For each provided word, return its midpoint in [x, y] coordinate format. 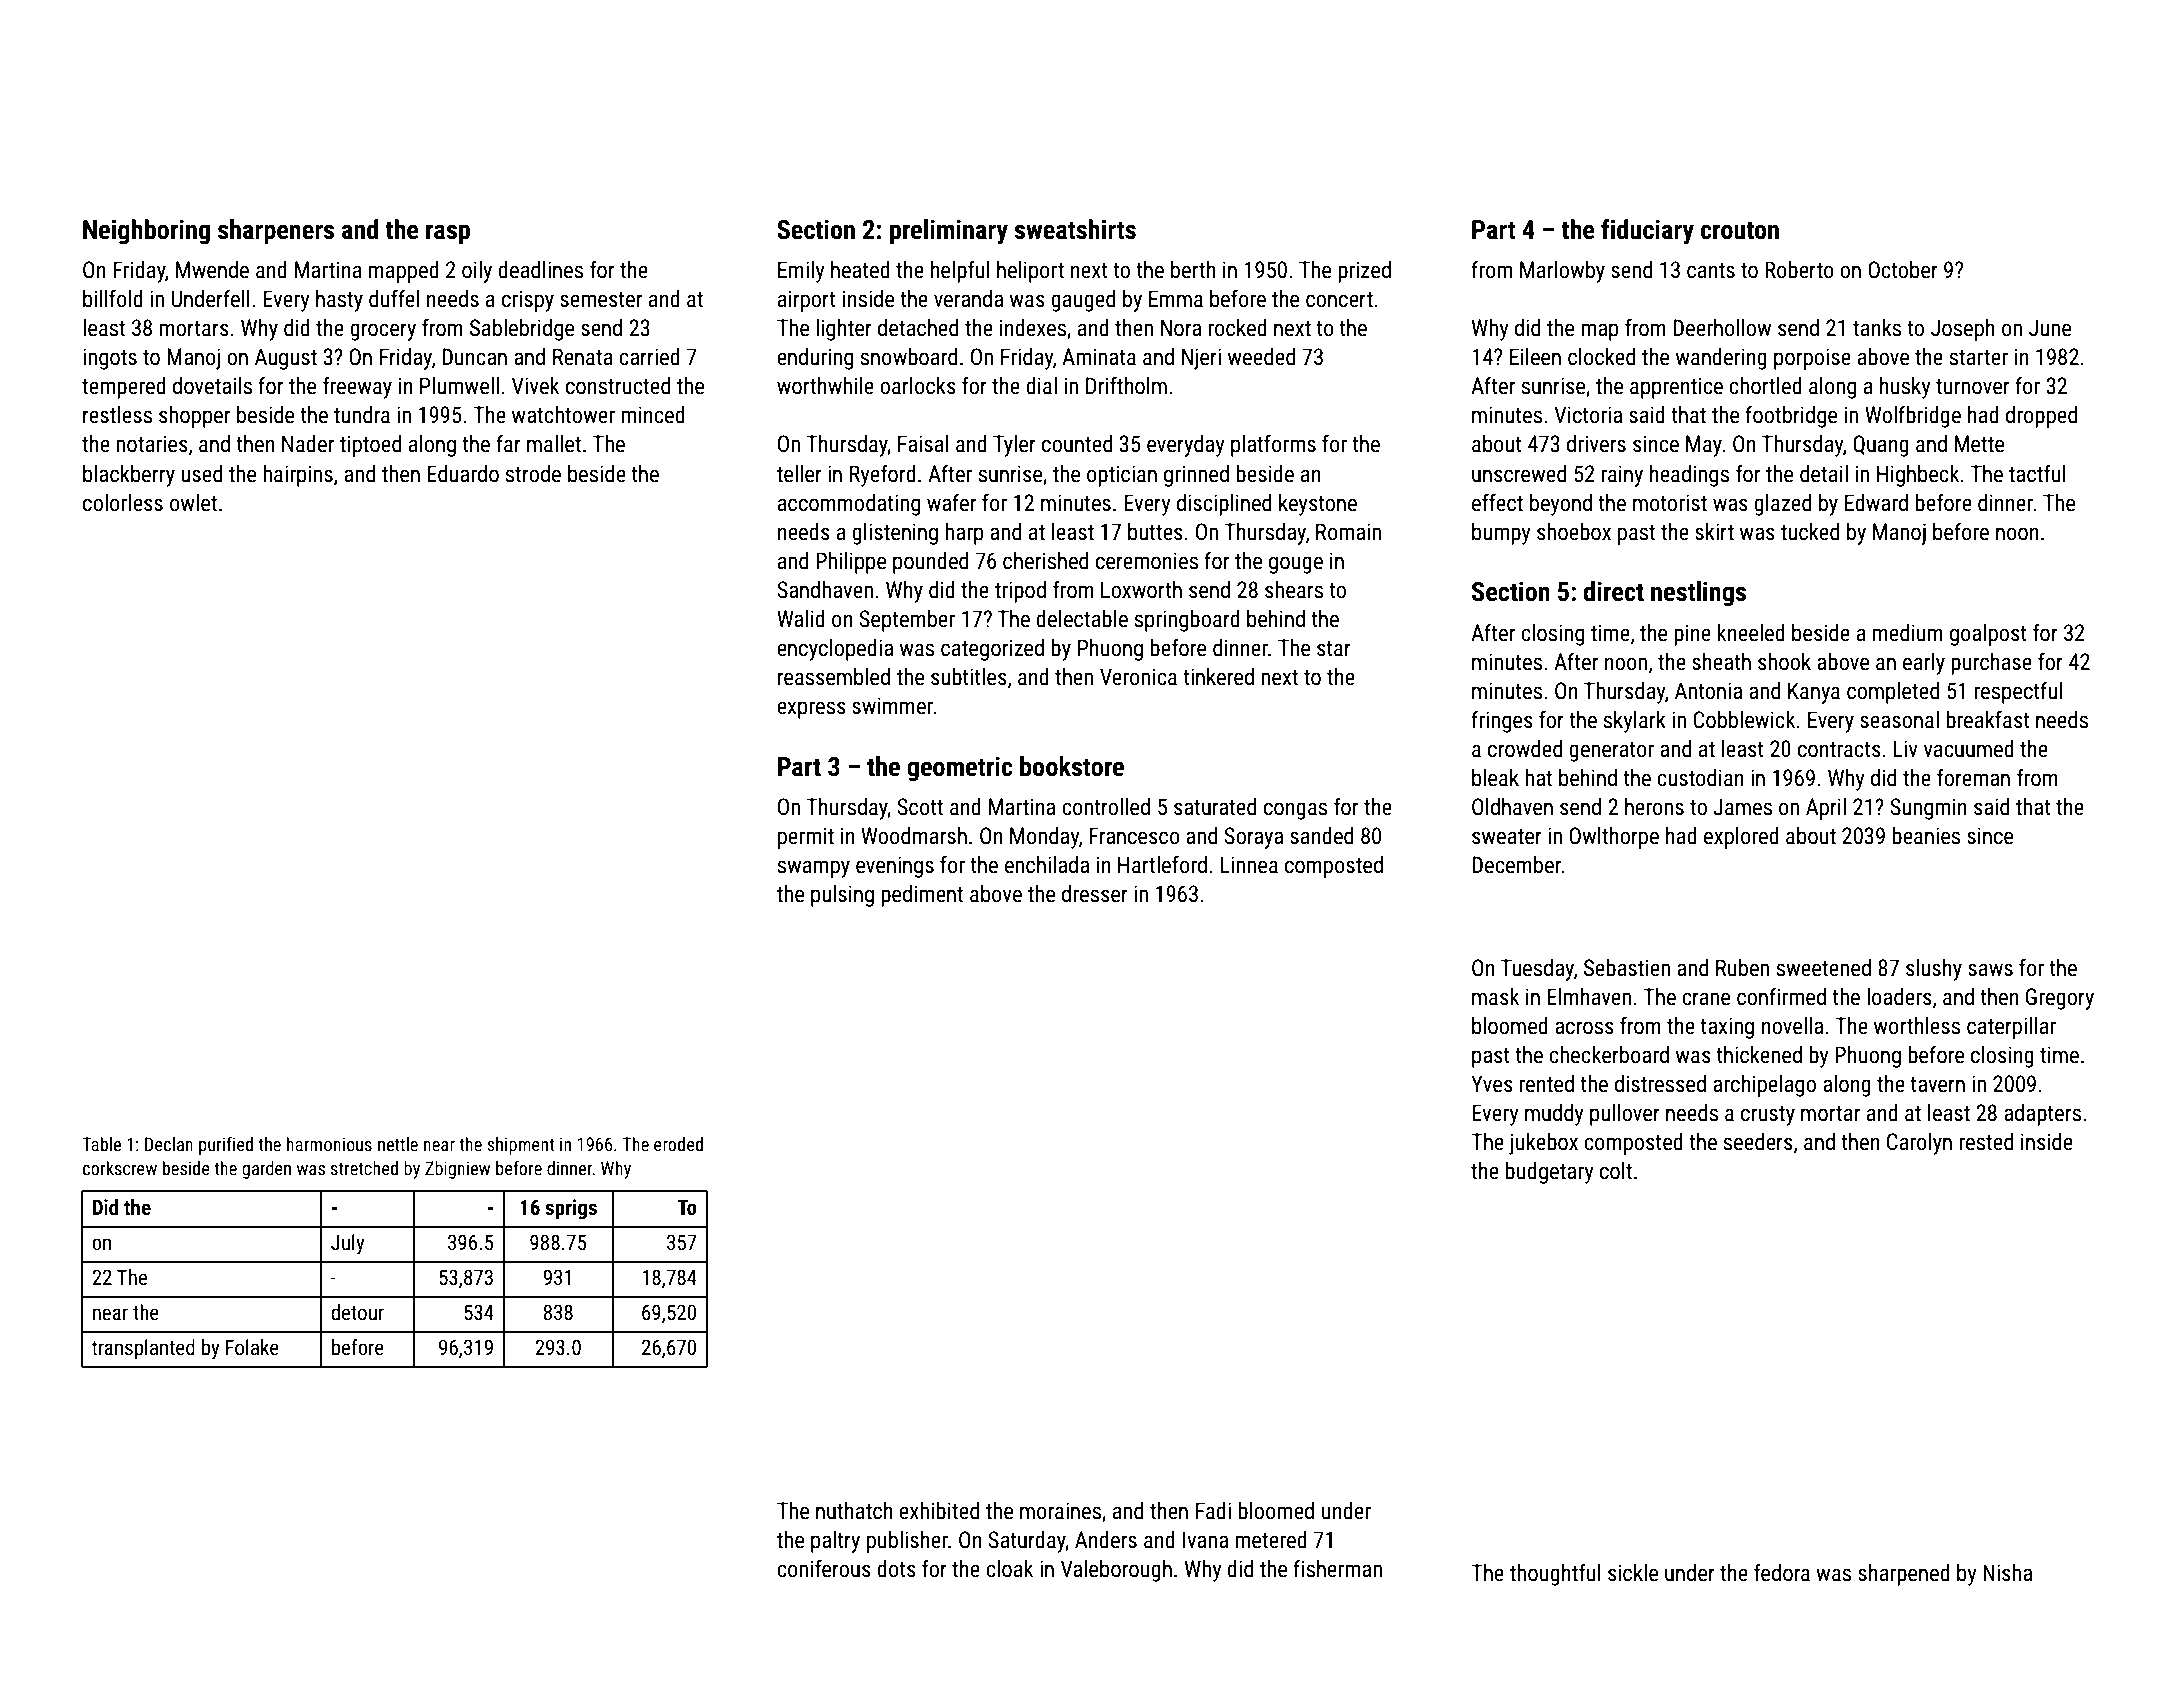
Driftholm [1126, 385]
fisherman [1337, 1568]
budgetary [1549, 1173]
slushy [1934, 970]
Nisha [2007, 1573]
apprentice [1676, 388]
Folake [252, 1347]
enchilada [1047, 865]
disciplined [1224, 505]
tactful [2037, 473]
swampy [814, 869]
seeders [1758, 1142]
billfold [113, 298]
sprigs [571, 1209]
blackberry [129, 476]
